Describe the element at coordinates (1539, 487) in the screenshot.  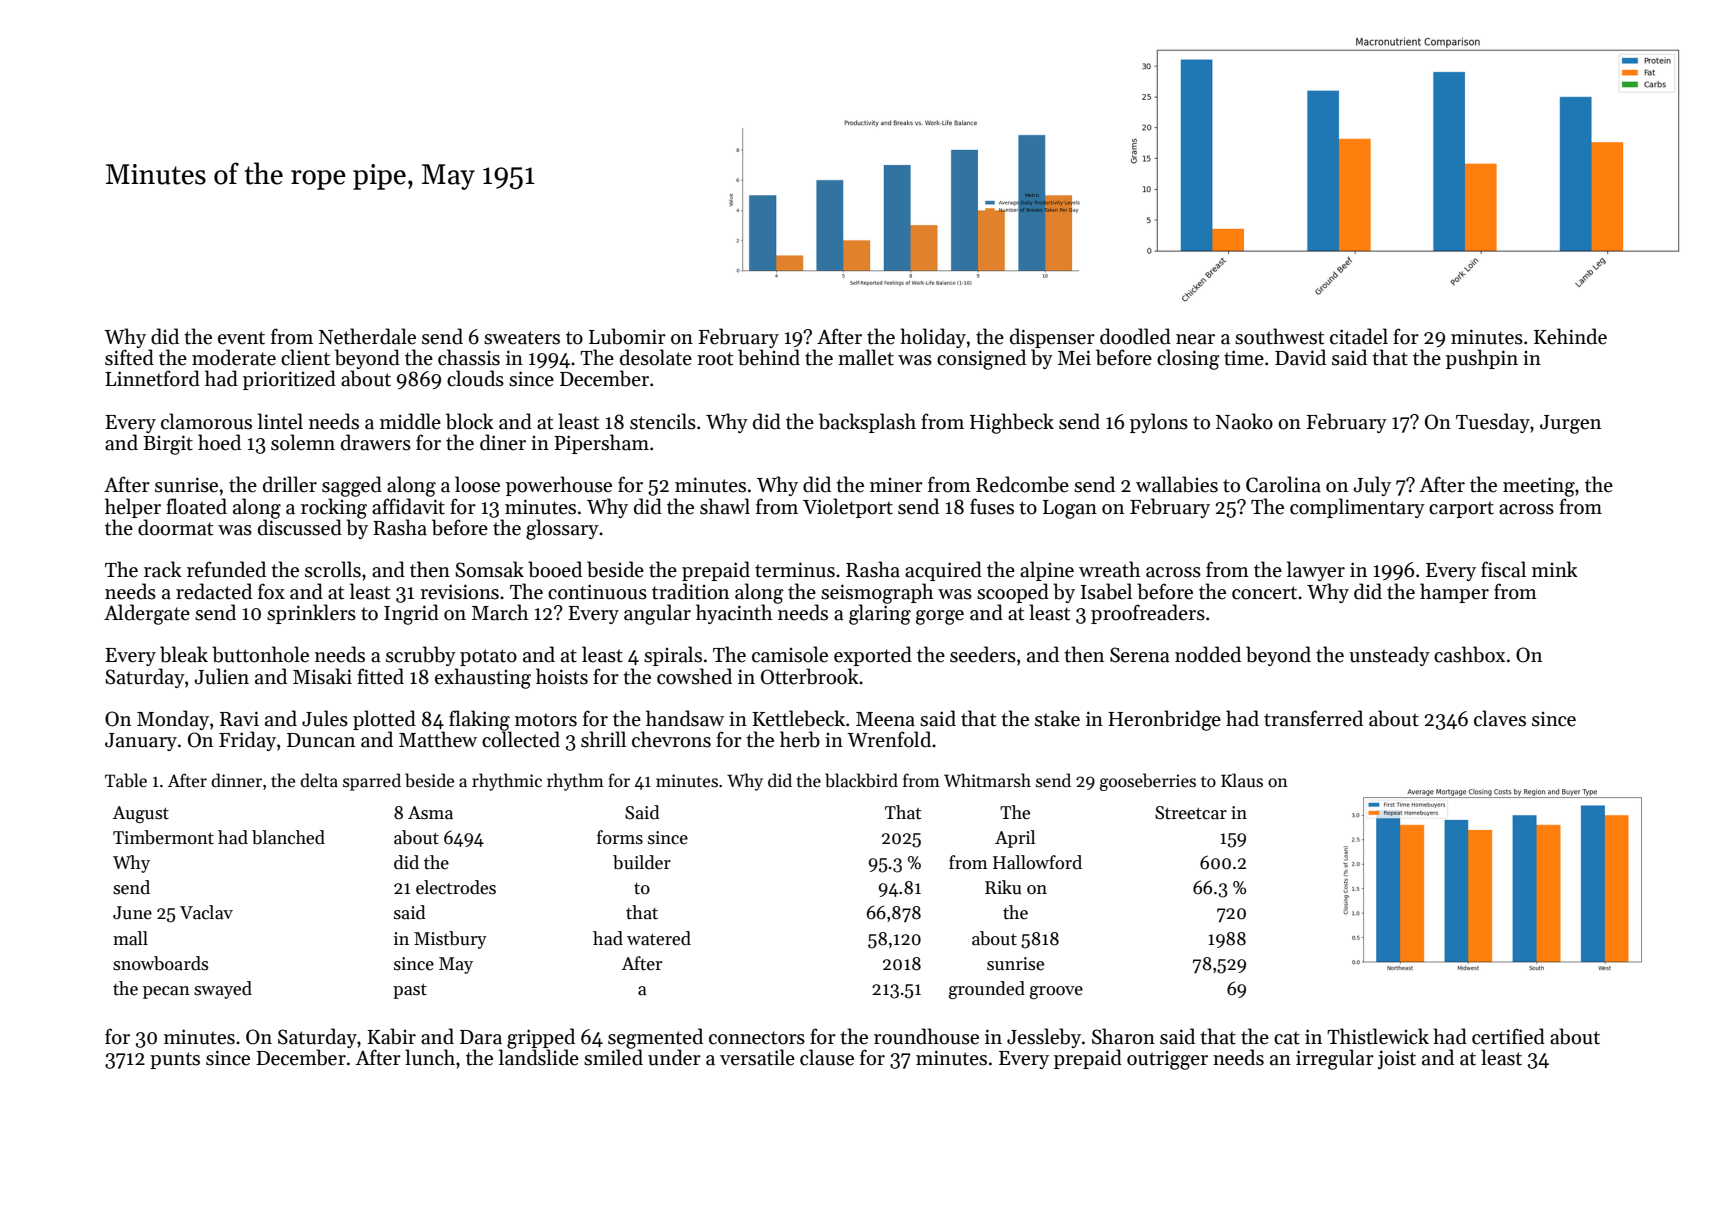
I see `meeting` at that location.
